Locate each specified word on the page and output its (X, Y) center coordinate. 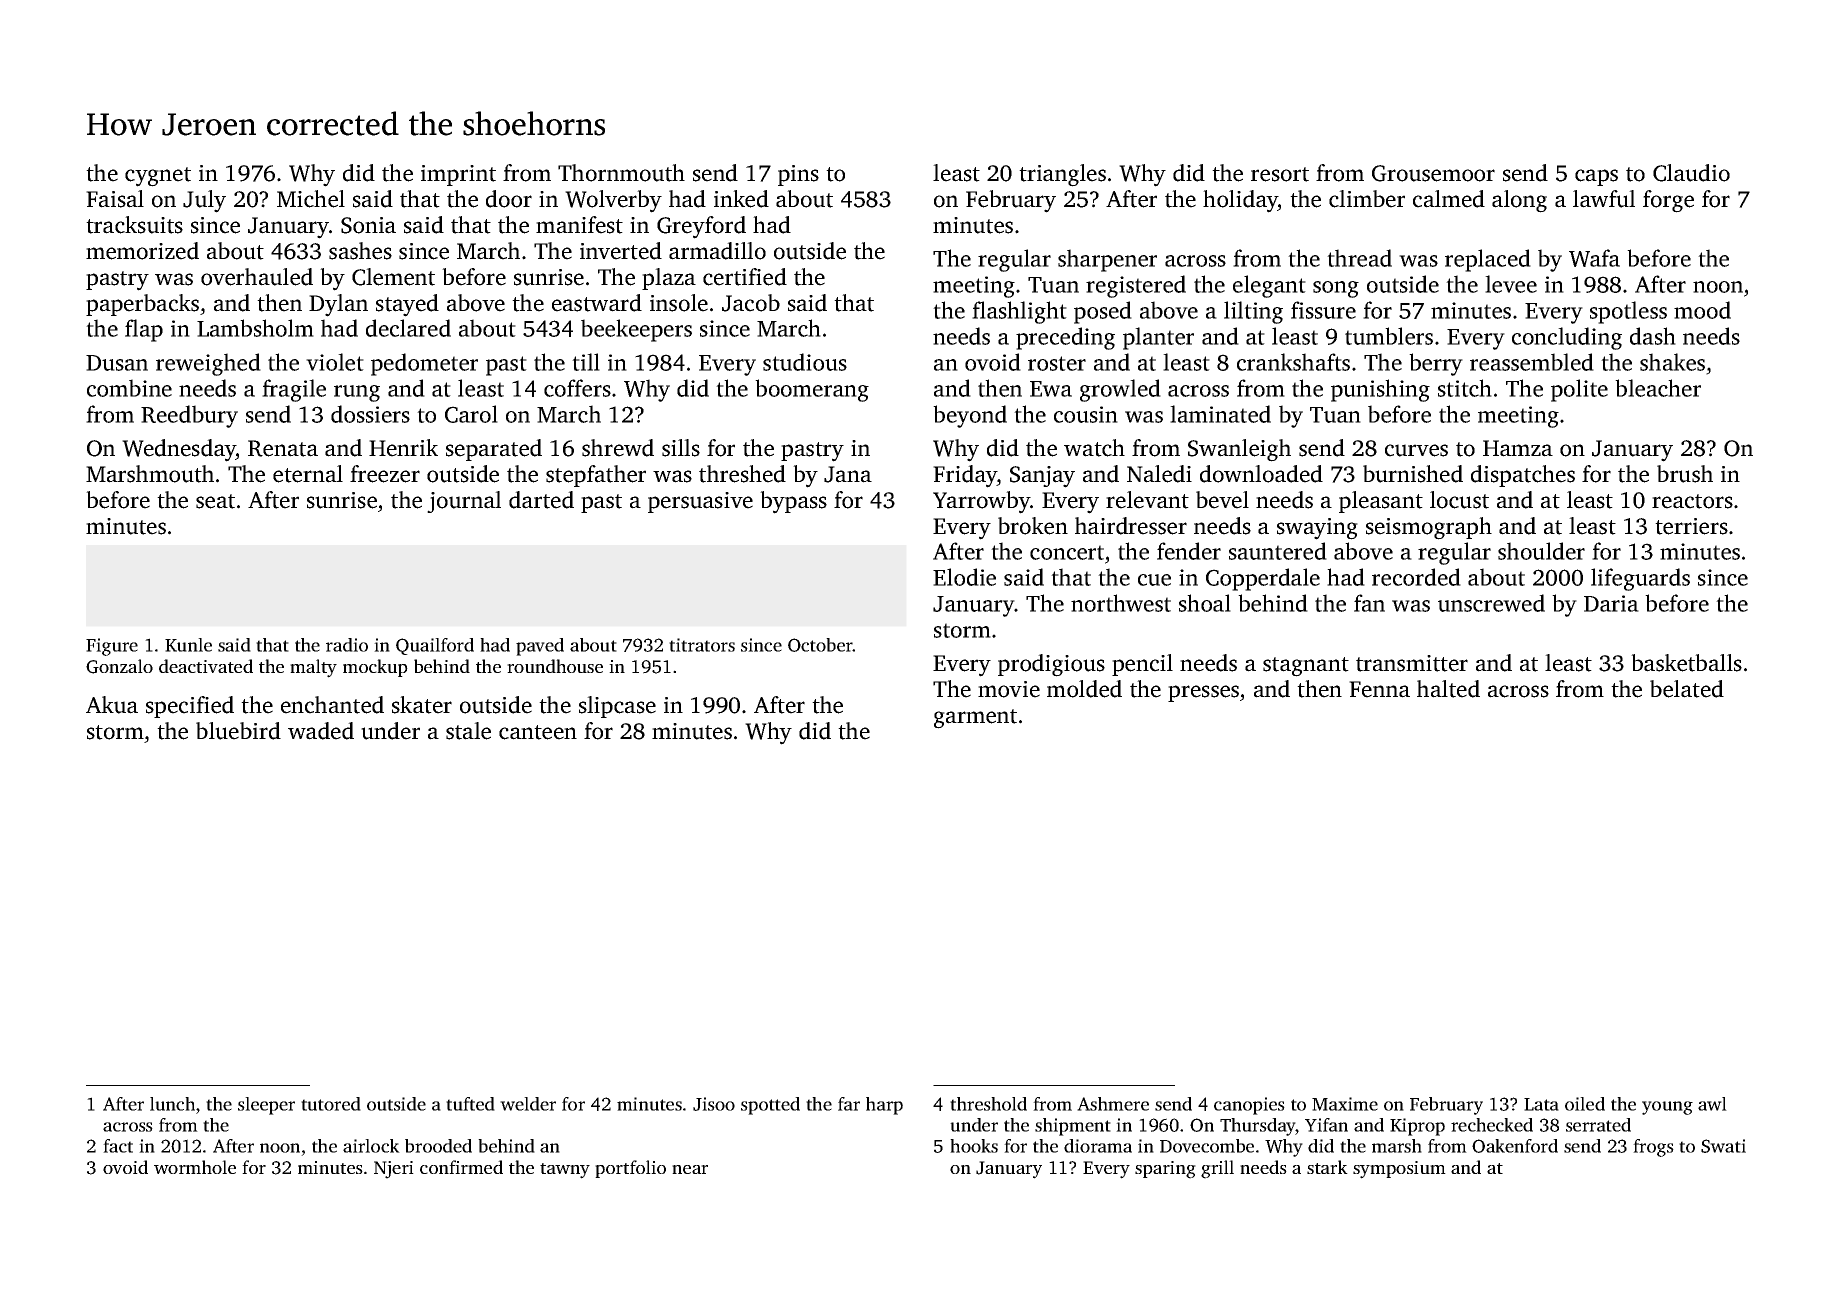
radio (347, 645)
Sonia (368, 225)
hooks (974, 1146)
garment (975, 719)
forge (1668, 201)
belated (1687, 689)
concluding (1567, 338)
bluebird (238, 731)
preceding (1065, 338)
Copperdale (1263, 579)
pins (798, 175)
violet (335, 362)
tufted (470, 1104)
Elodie (964, 577)
